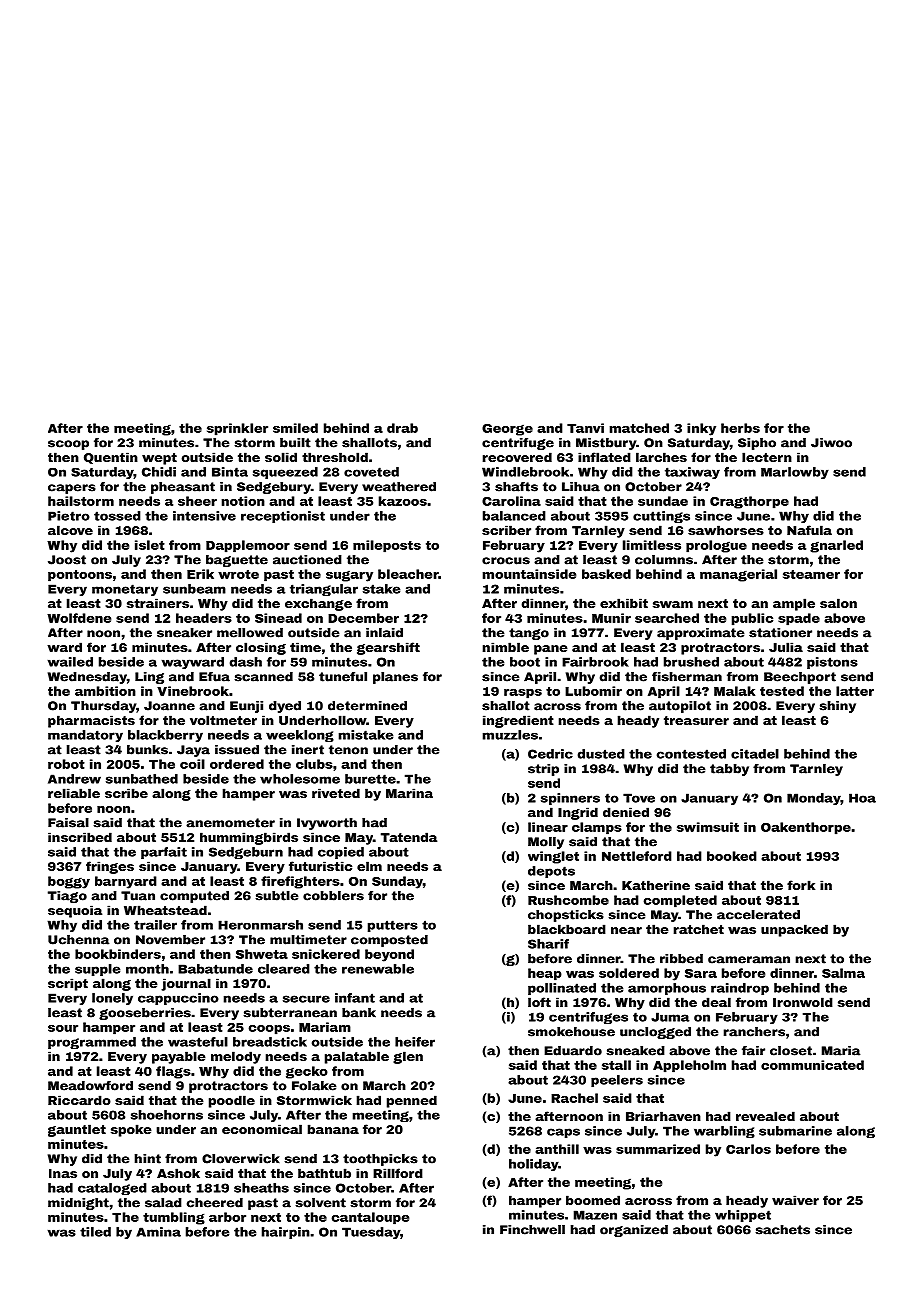  Describe the element at coordinates (159, 459) in the page. I see `wept` at that location.
